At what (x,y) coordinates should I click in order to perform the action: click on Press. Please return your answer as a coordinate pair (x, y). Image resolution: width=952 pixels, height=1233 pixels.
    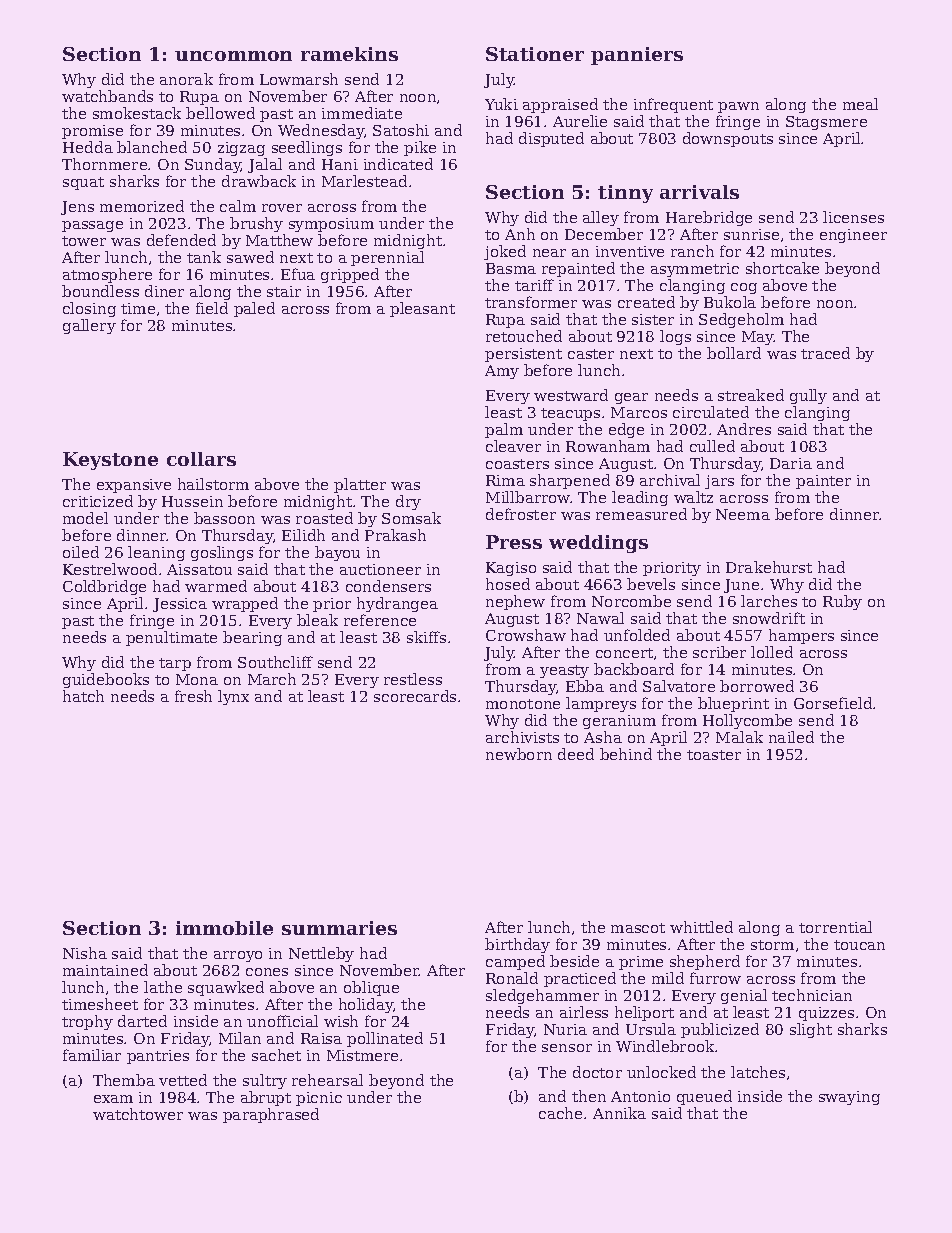
    Looking at the image, I should click on (514, 542).
